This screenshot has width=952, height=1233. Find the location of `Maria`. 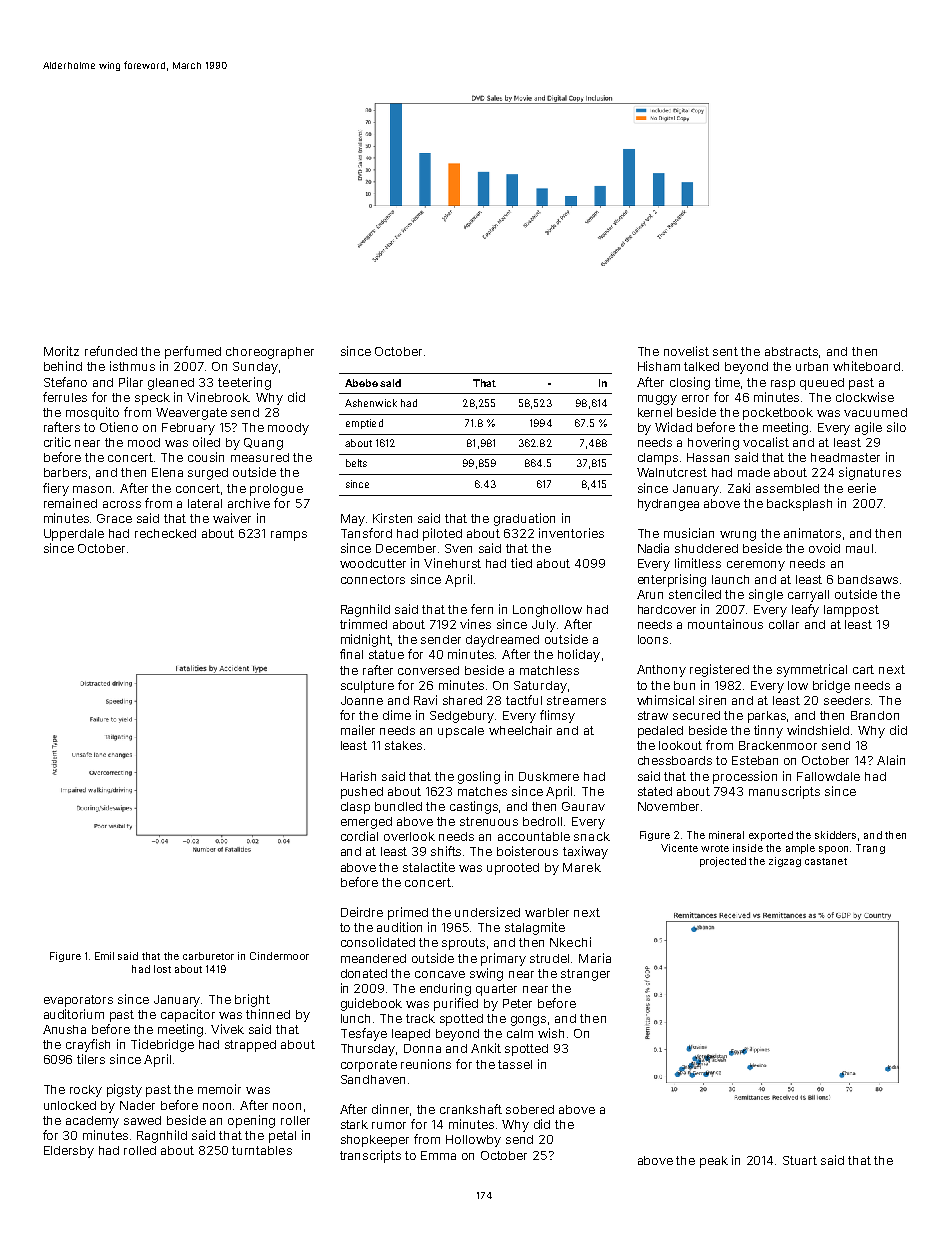

Maria is located at coordinates (595, 958).
